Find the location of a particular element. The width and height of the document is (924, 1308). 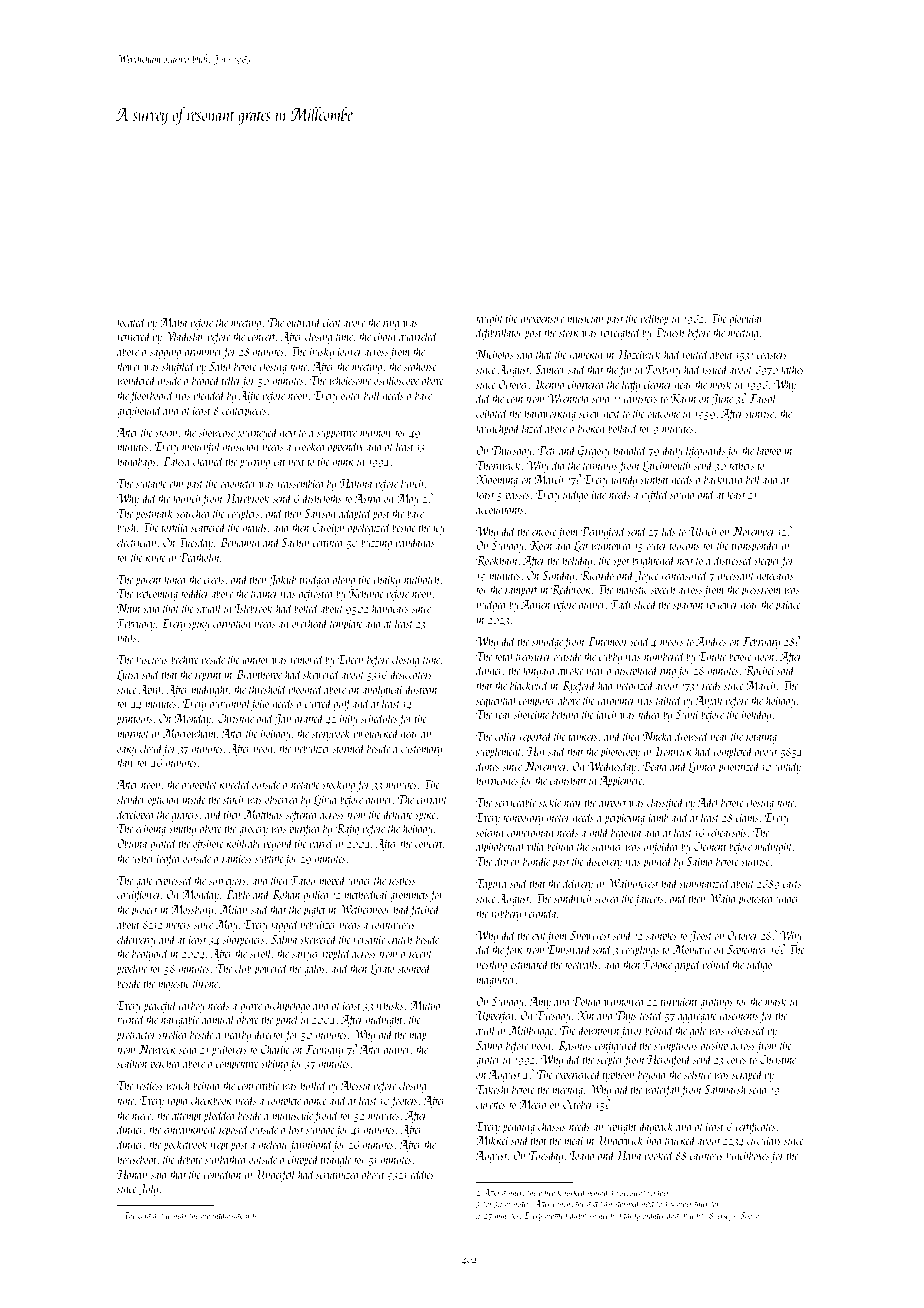

quarreled is located at coordinates (418, 337).
